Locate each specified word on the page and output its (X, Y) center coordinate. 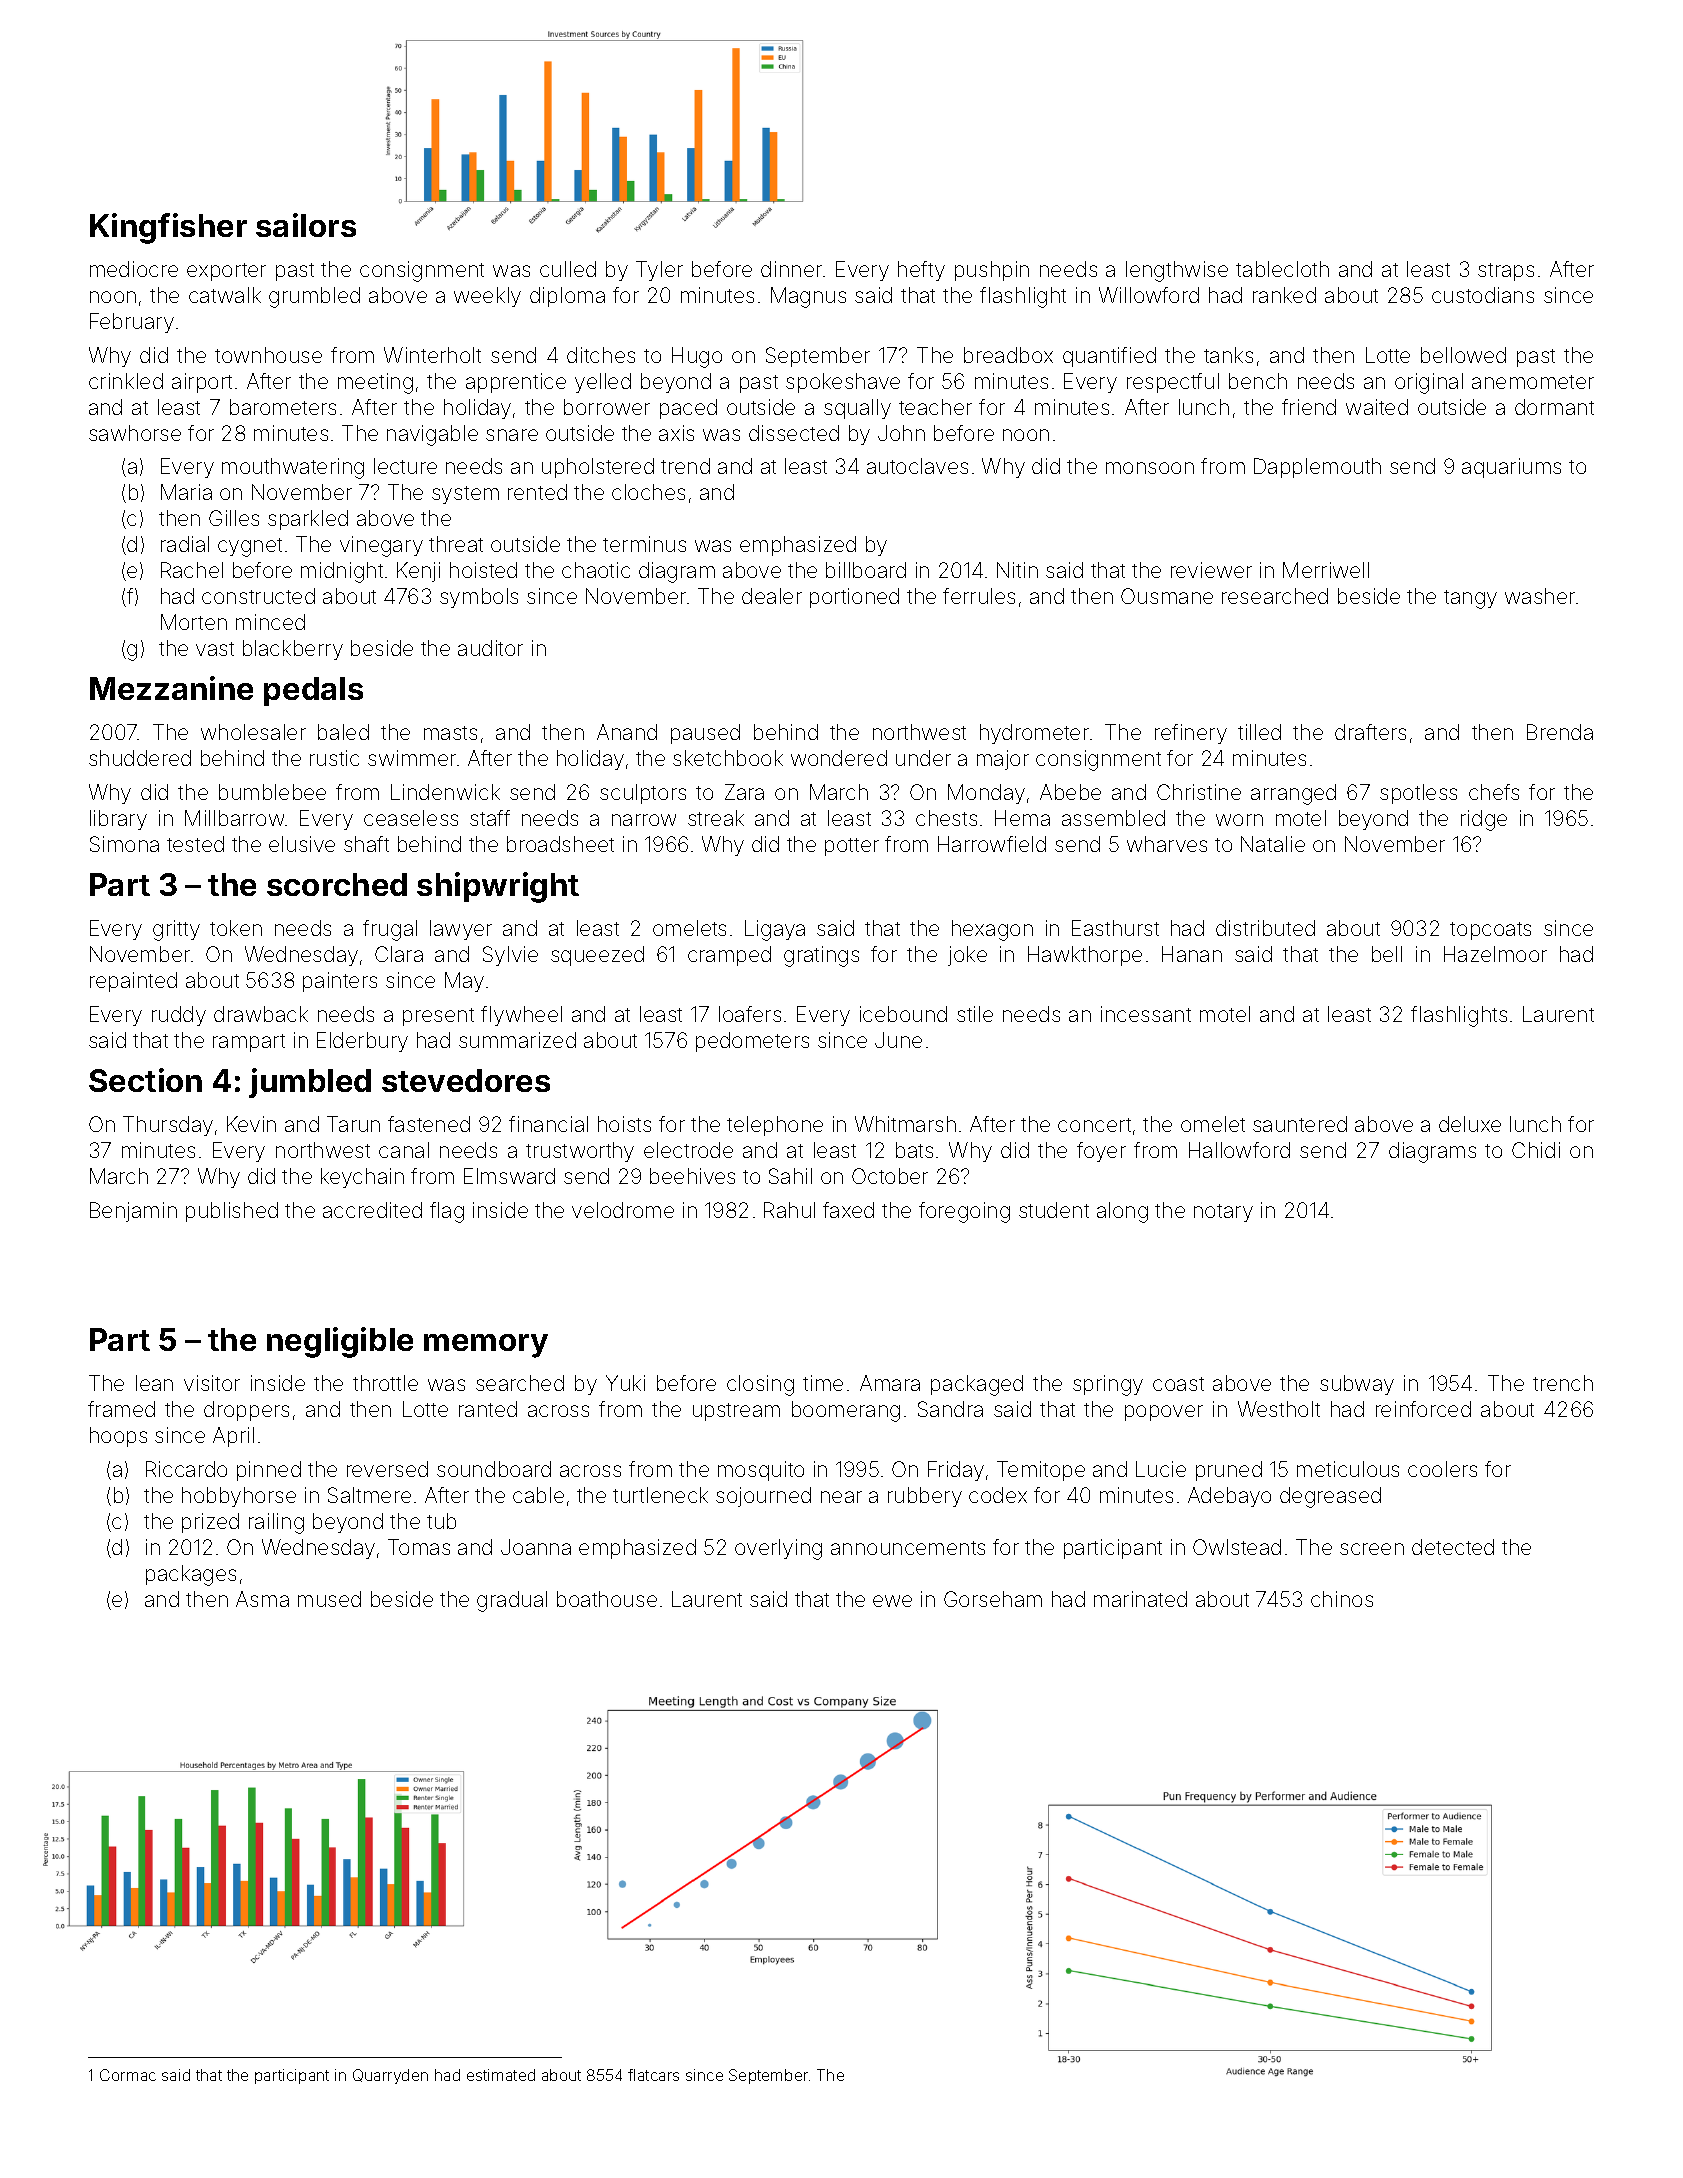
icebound (903, 1014)
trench (1563, 1383)
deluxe (1470, 1124)
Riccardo (186, 1469)
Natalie (1273, 844)
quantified (1109, 357)
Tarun (353, 1124)
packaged (977, 1385)
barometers (283, 407)
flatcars (653, 2075)
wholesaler (253, 732)
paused (705, 734)
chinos (1342, 1599)
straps (1506, 272)
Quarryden (390, 2076)
